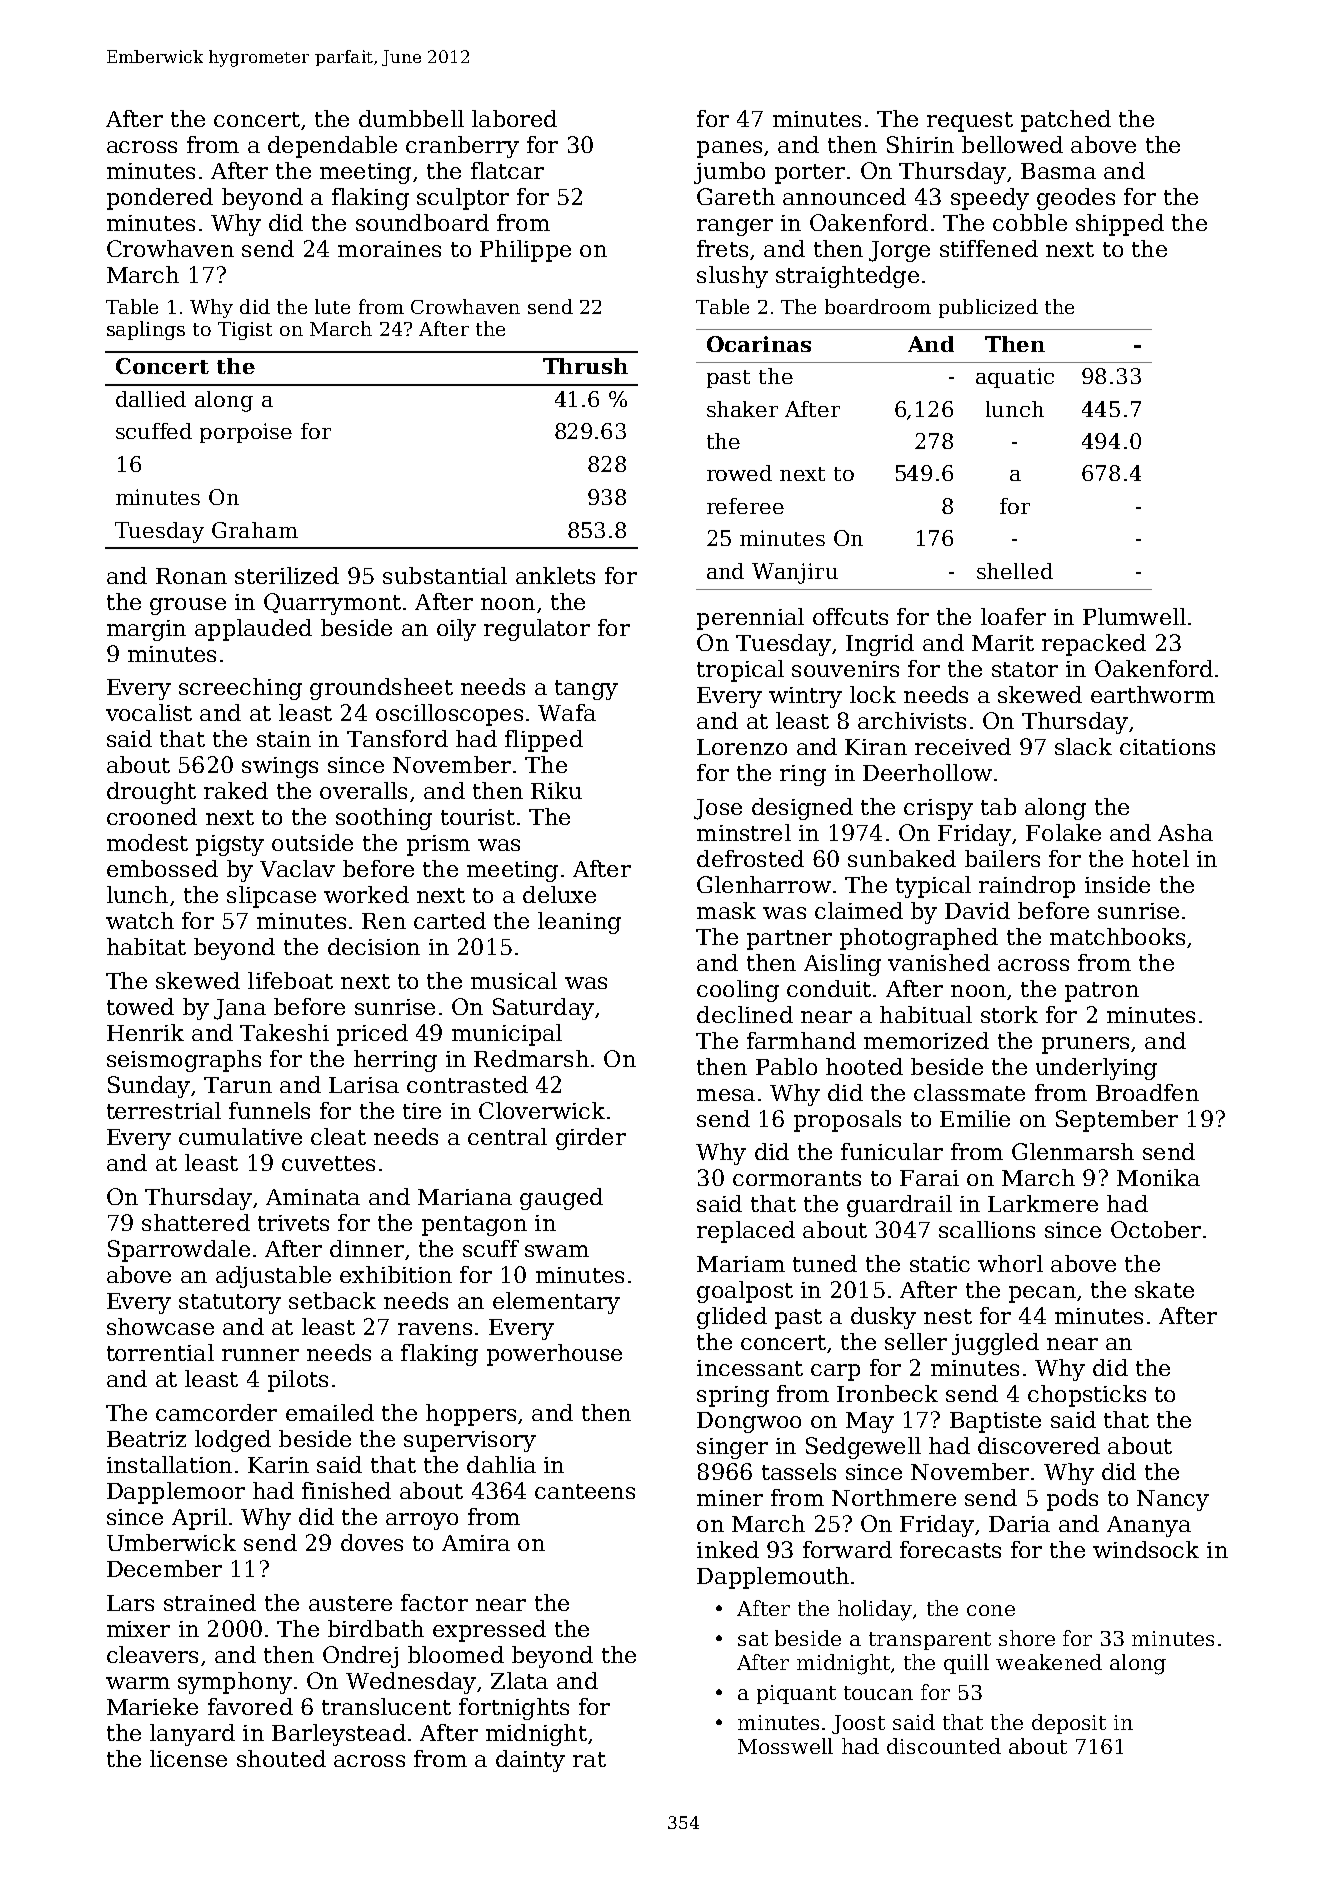  What do you see at coordinates (140, 1006) in the screenshot?
I see `towed` at bounding box center [140, 1006].
